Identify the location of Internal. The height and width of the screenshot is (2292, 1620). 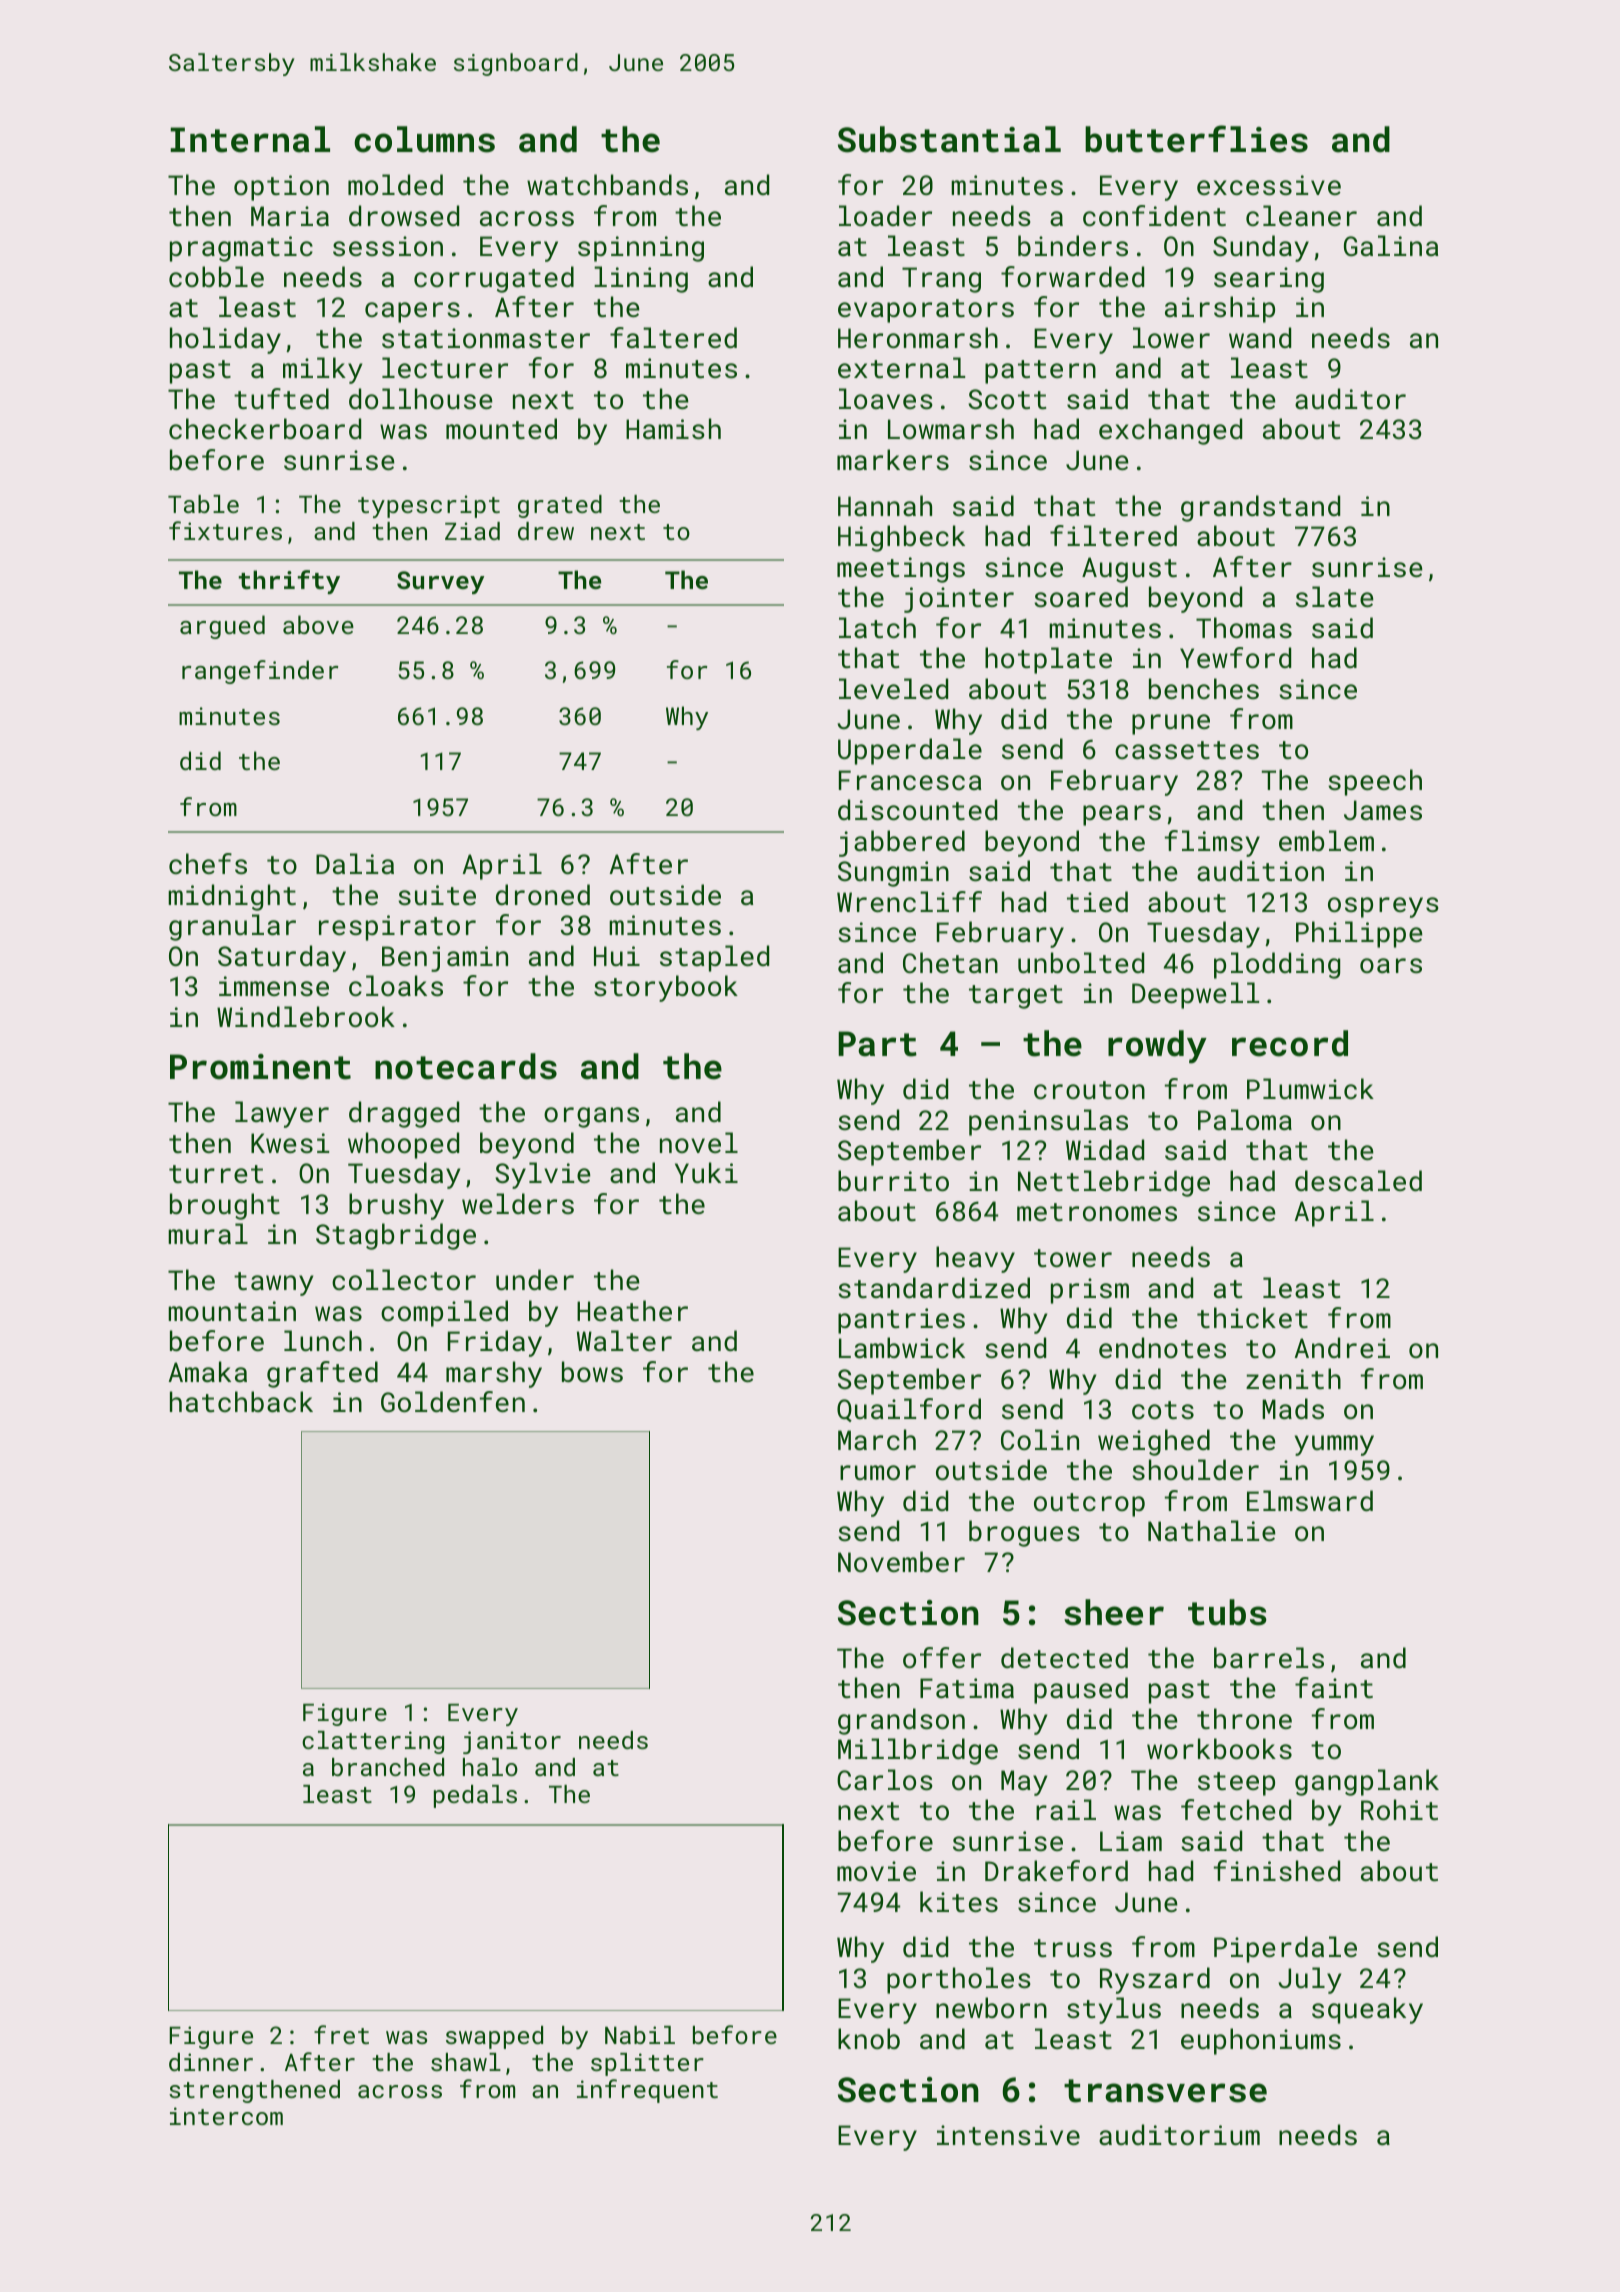
(250, 139).
